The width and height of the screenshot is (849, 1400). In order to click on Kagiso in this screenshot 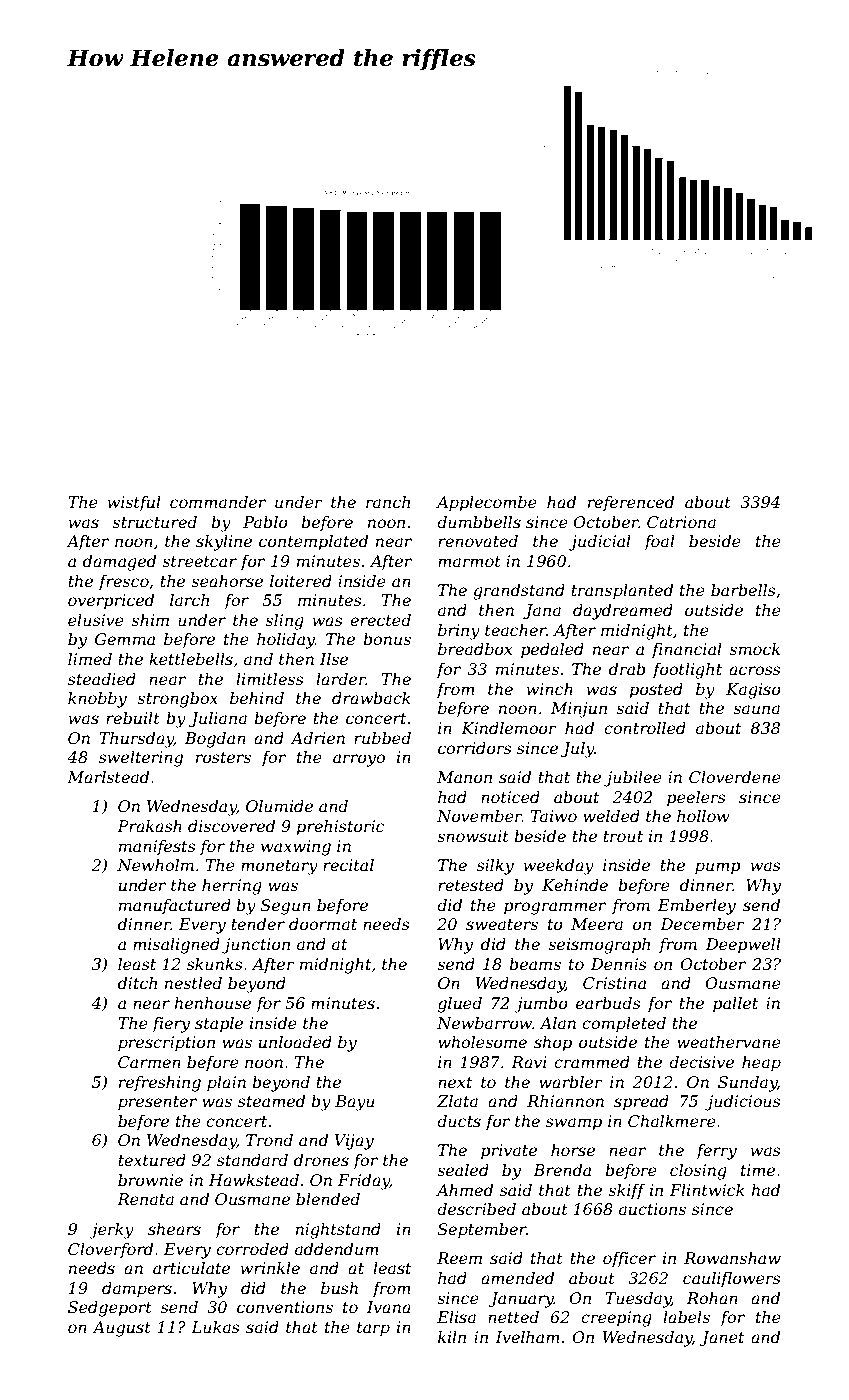, I will do `click(753, 691)`.
